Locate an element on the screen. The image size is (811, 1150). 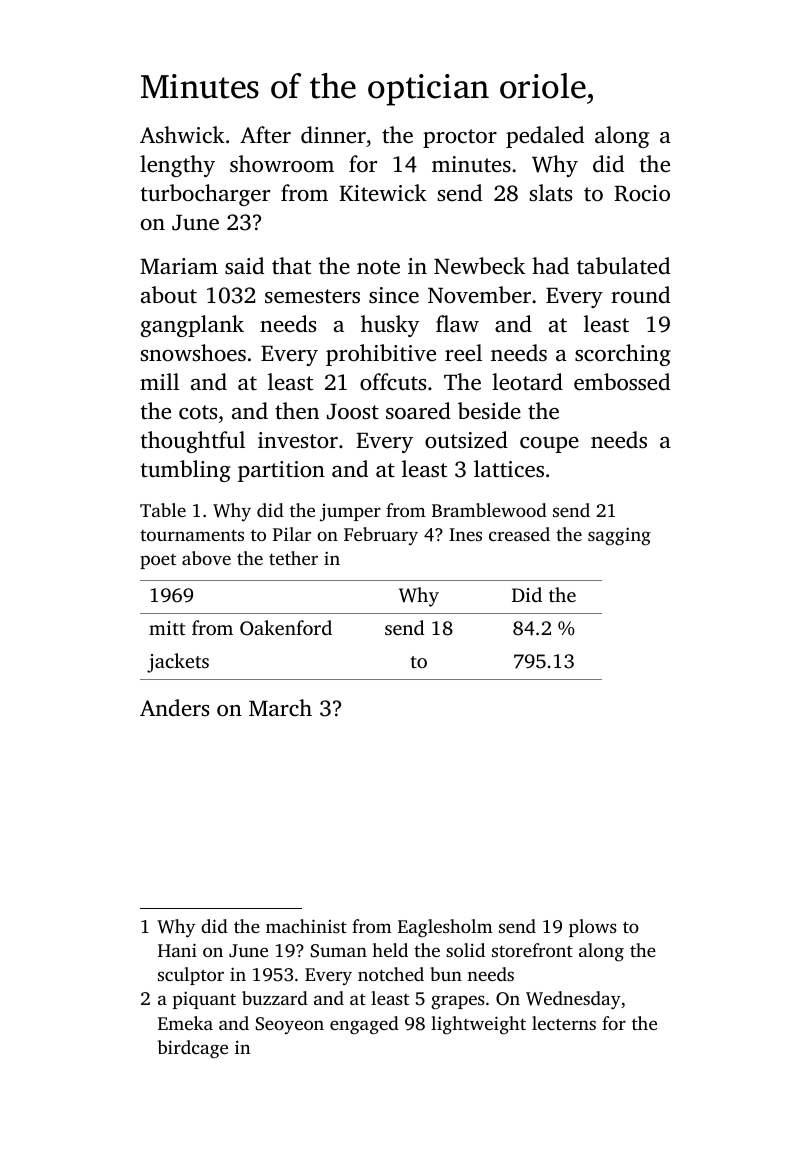
round is located at coordinates (640, 295).
